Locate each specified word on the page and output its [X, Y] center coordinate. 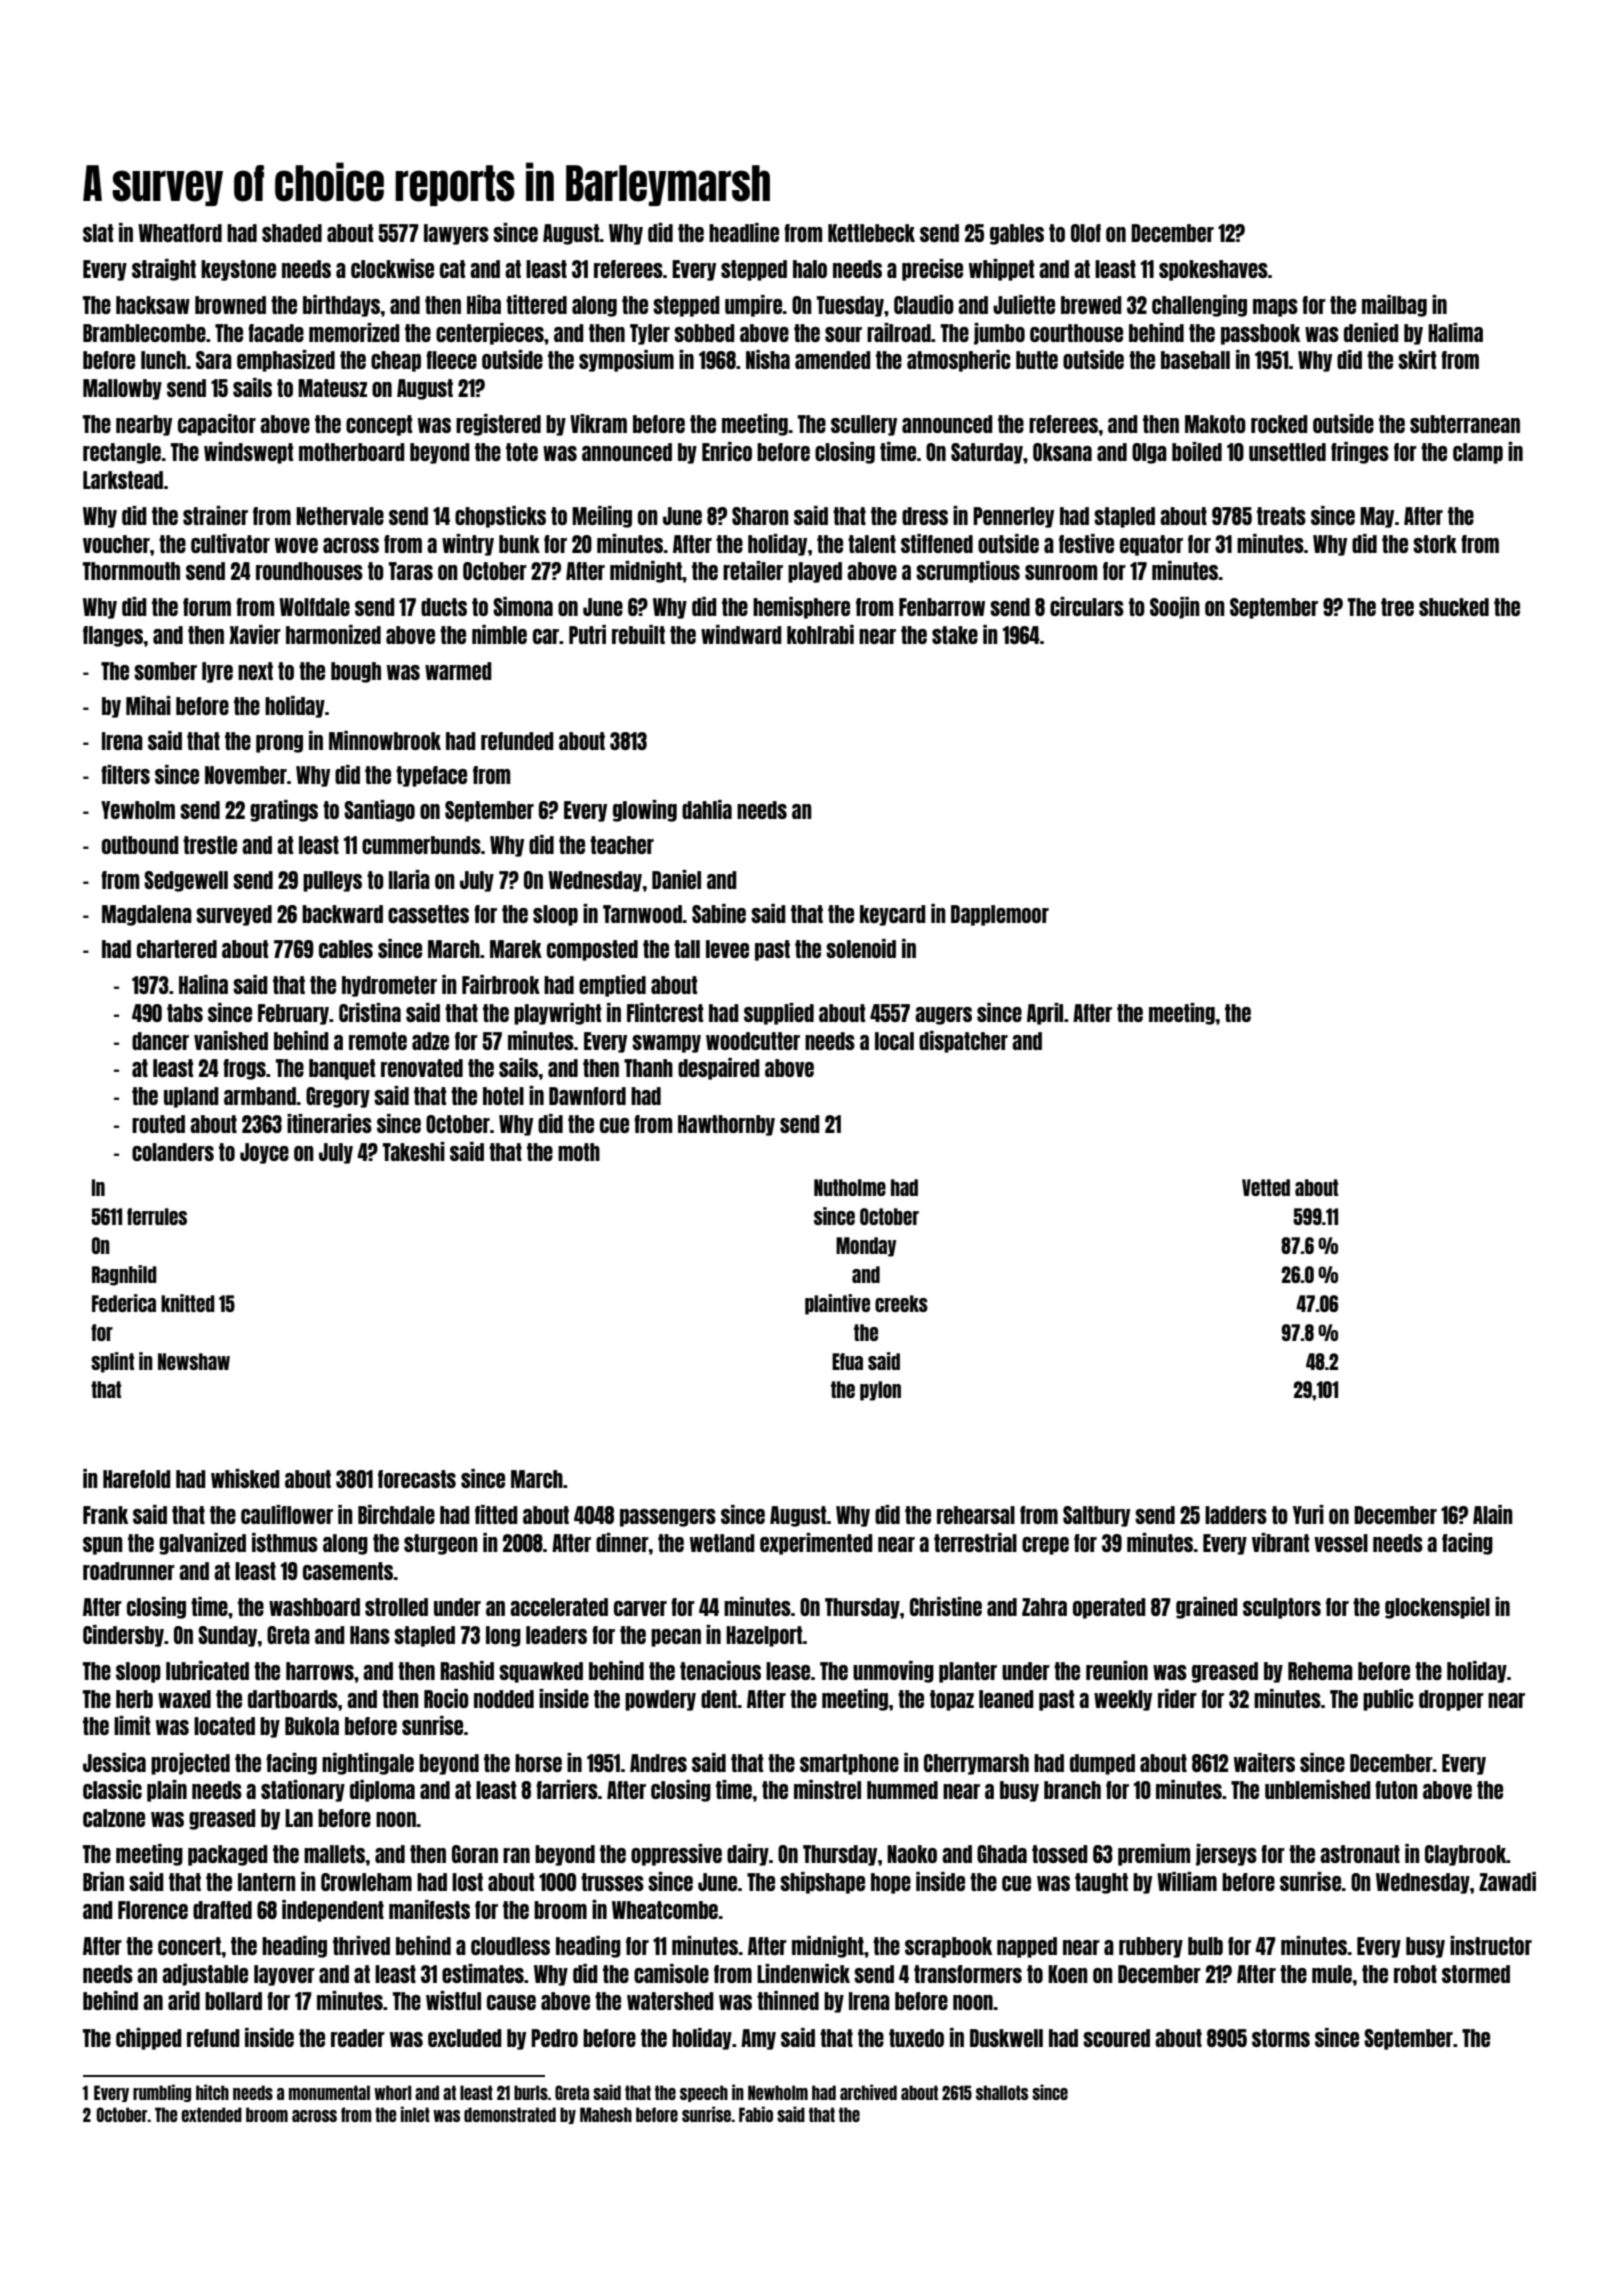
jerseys [1226, 1855]
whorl [392, 2092]
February [293, 1014]
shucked [1454, 607]
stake [955, 635]
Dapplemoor [1000, 915]
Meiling [602, 517]
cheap [396, 361]
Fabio [756, 2114]
